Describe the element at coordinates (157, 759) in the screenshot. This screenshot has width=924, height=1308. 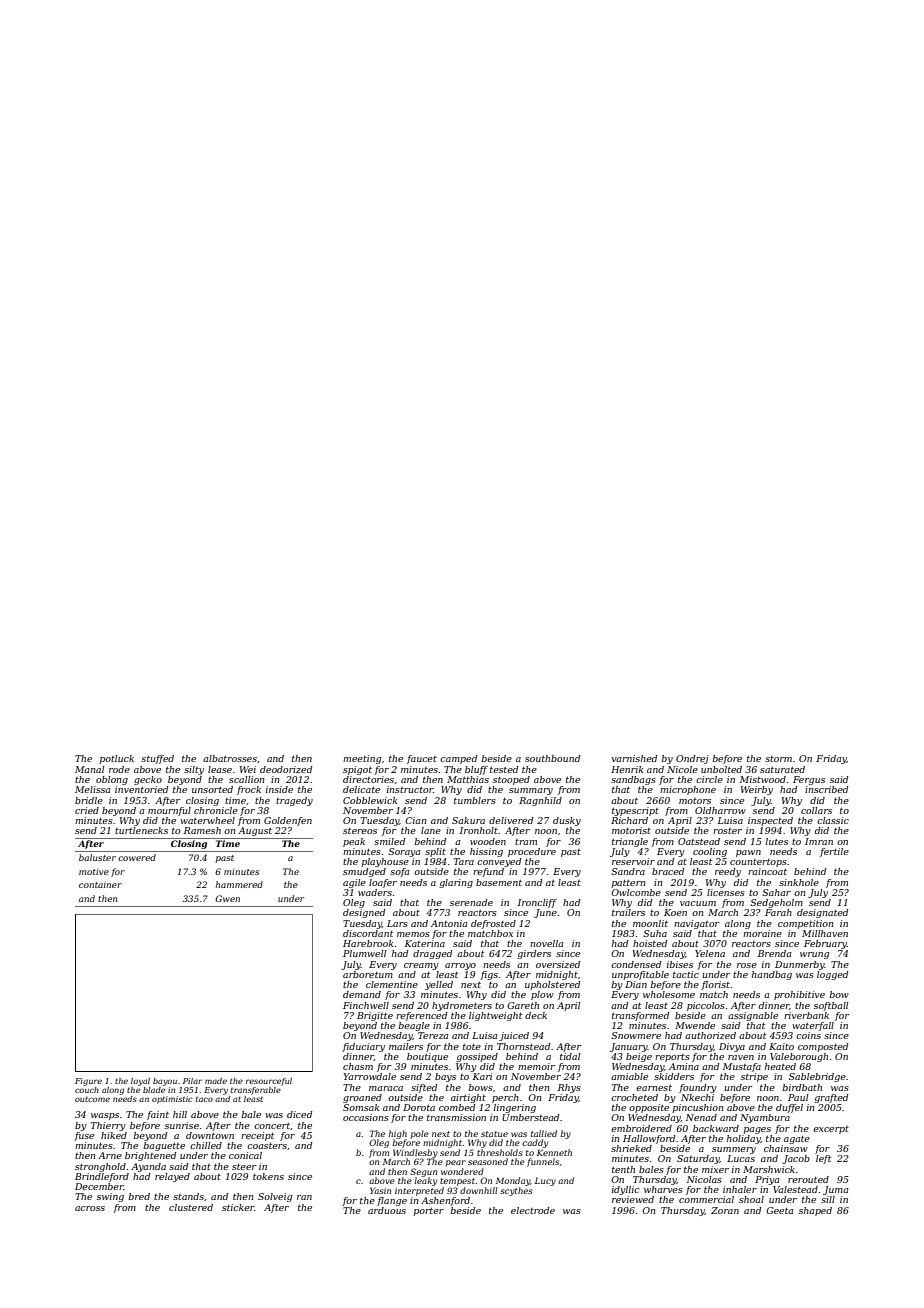
I see `stuffed` at that location.
